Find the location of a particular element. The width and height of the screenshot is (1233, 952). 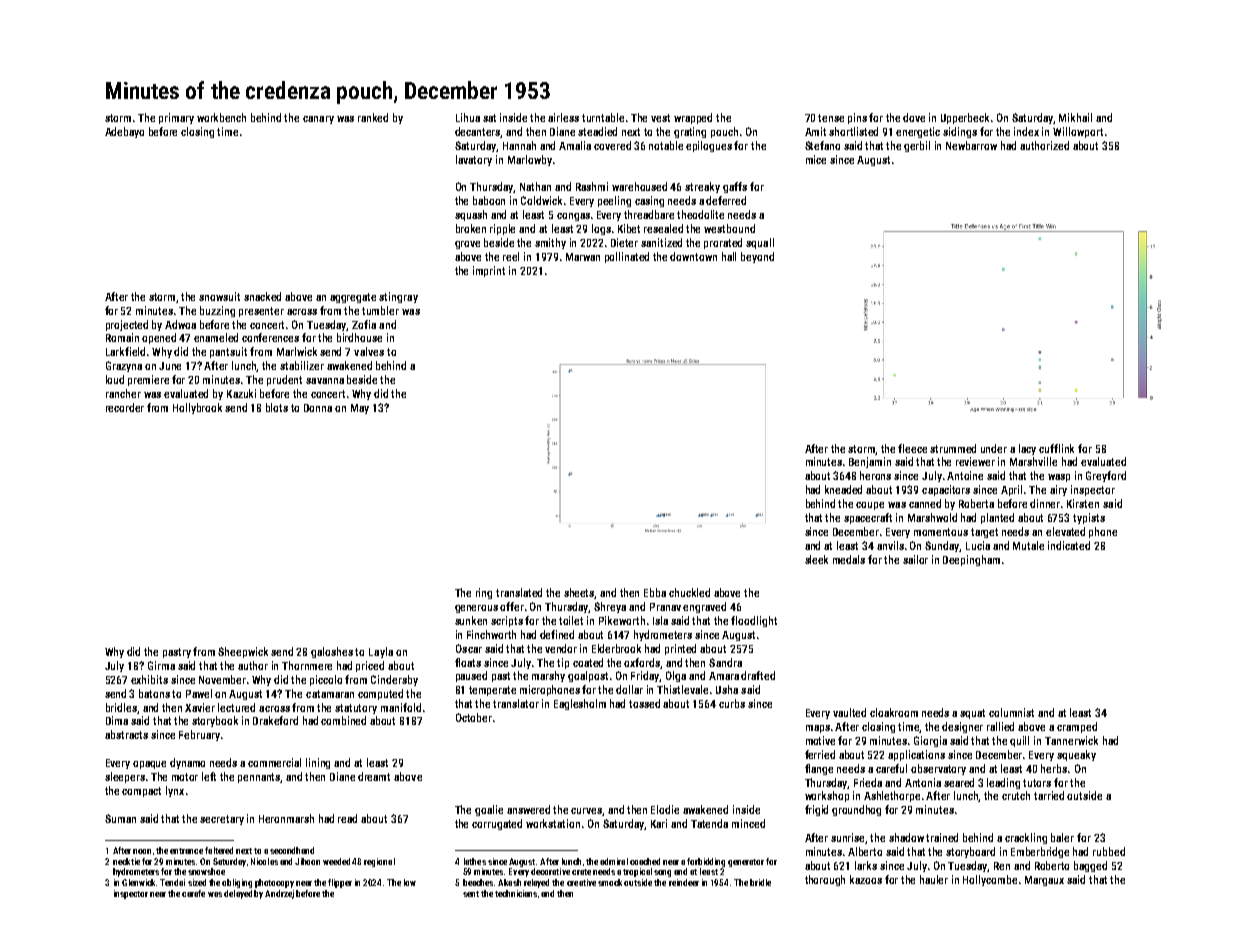

Andrzej is located at coordinates (279, 894).
